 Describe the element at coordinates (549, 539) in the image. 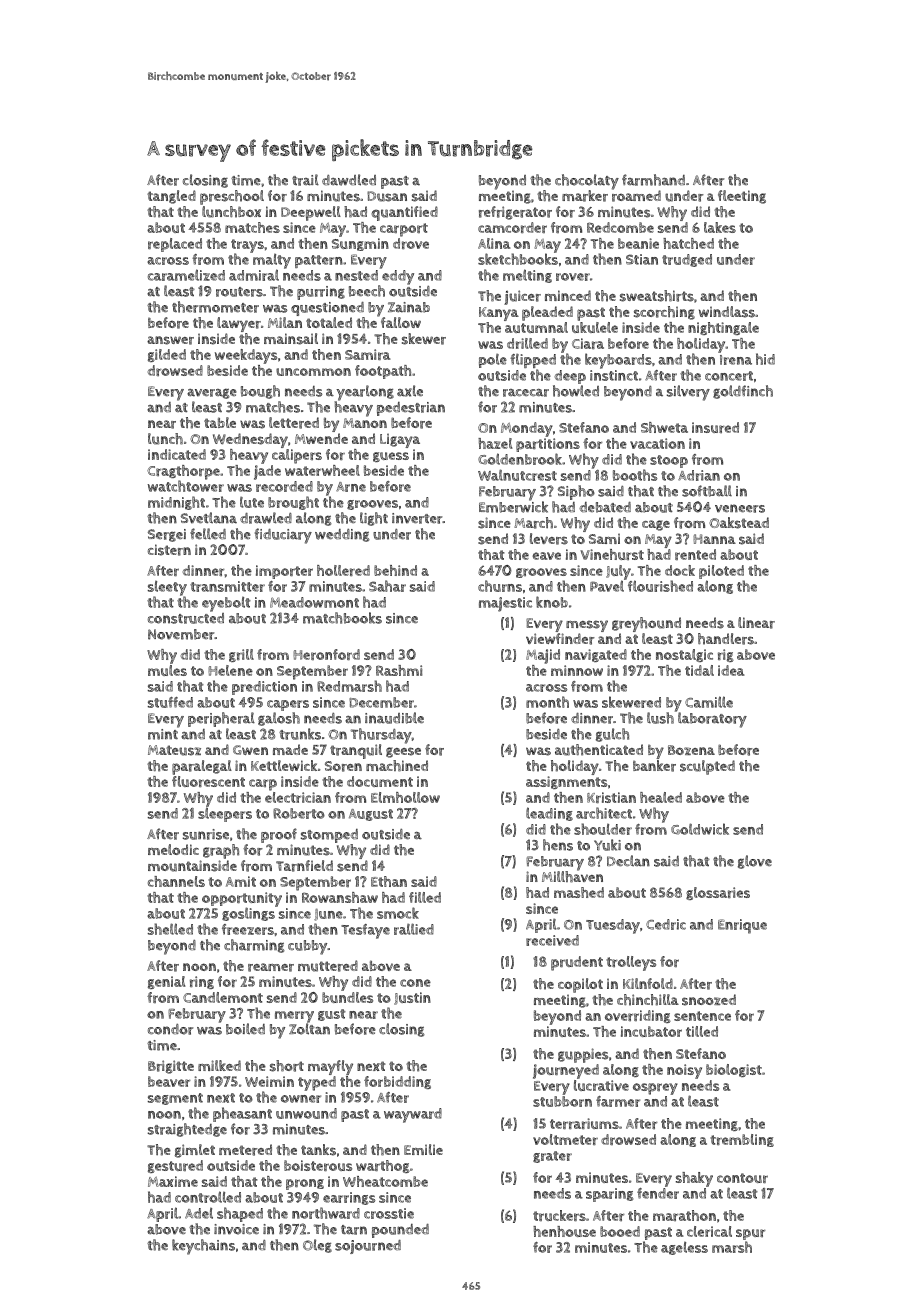

I see `levers` at that location.
